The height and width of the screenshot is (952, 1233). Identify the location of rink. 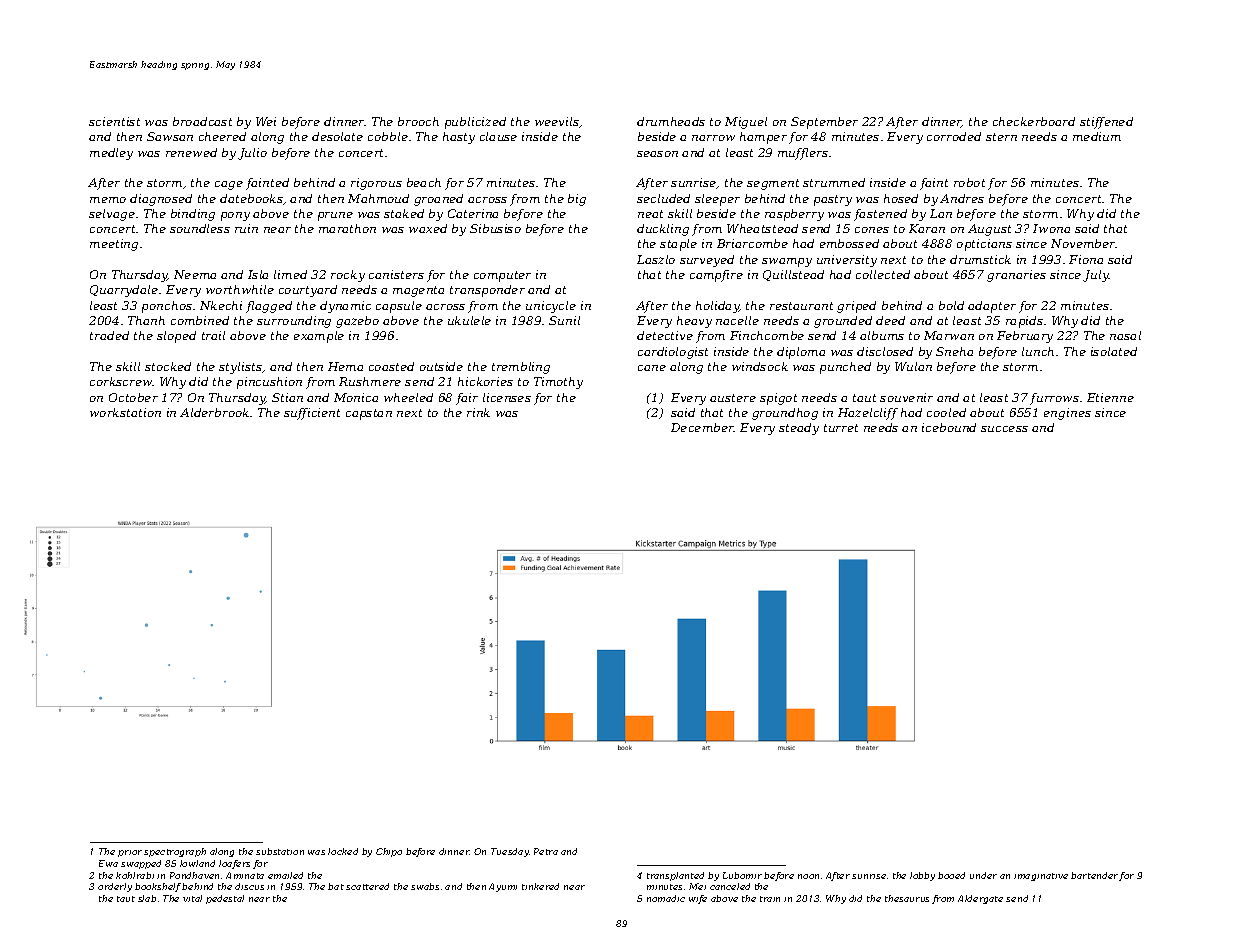
(478, 412).
